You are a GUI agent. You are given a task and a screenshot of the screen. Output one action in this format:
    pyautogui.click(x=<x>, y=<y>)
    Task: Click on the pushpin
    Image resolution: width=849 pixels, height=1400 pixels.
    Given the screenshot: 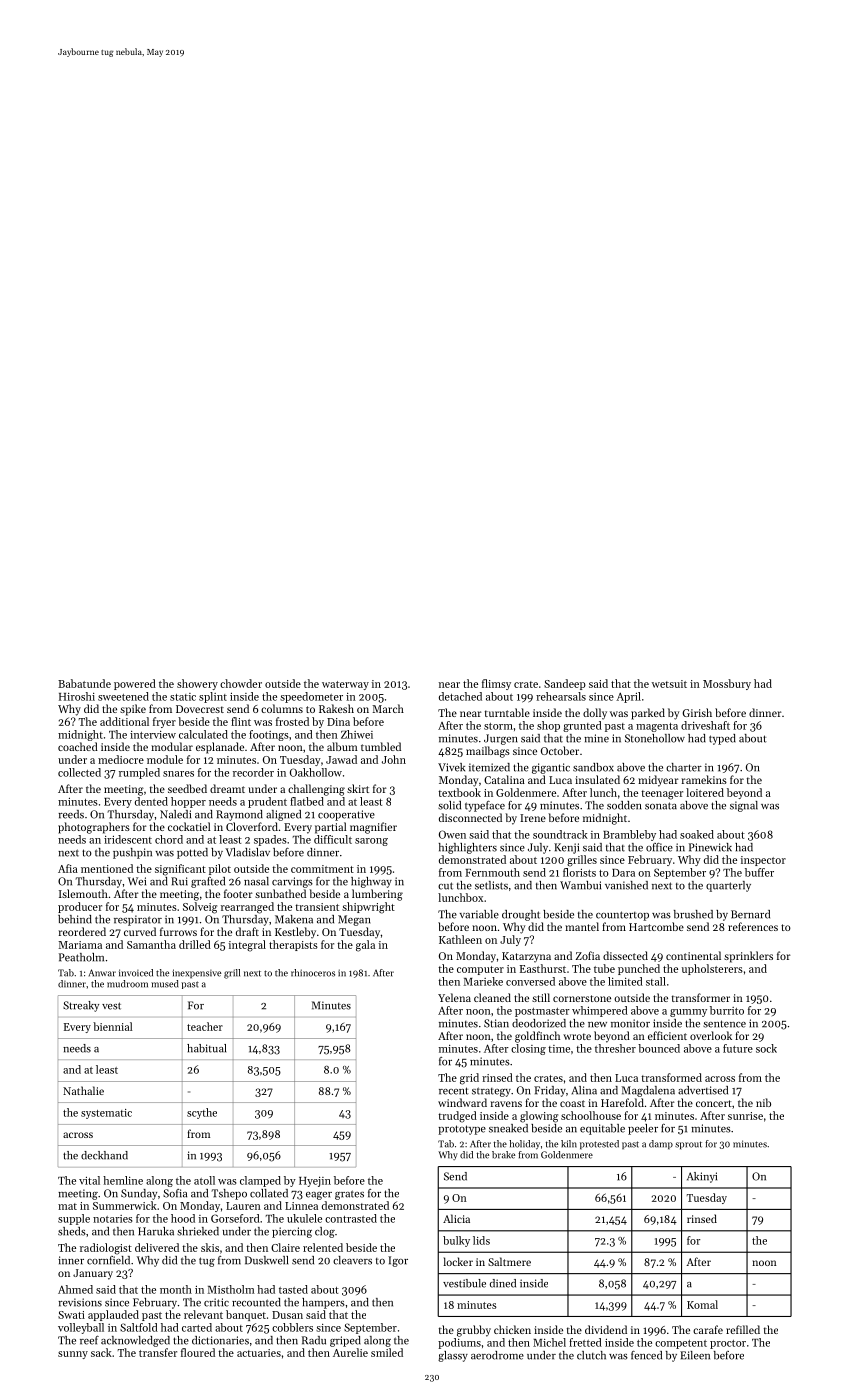 What is the action you would take?
    pyautogui.click(x=132, y=853)
